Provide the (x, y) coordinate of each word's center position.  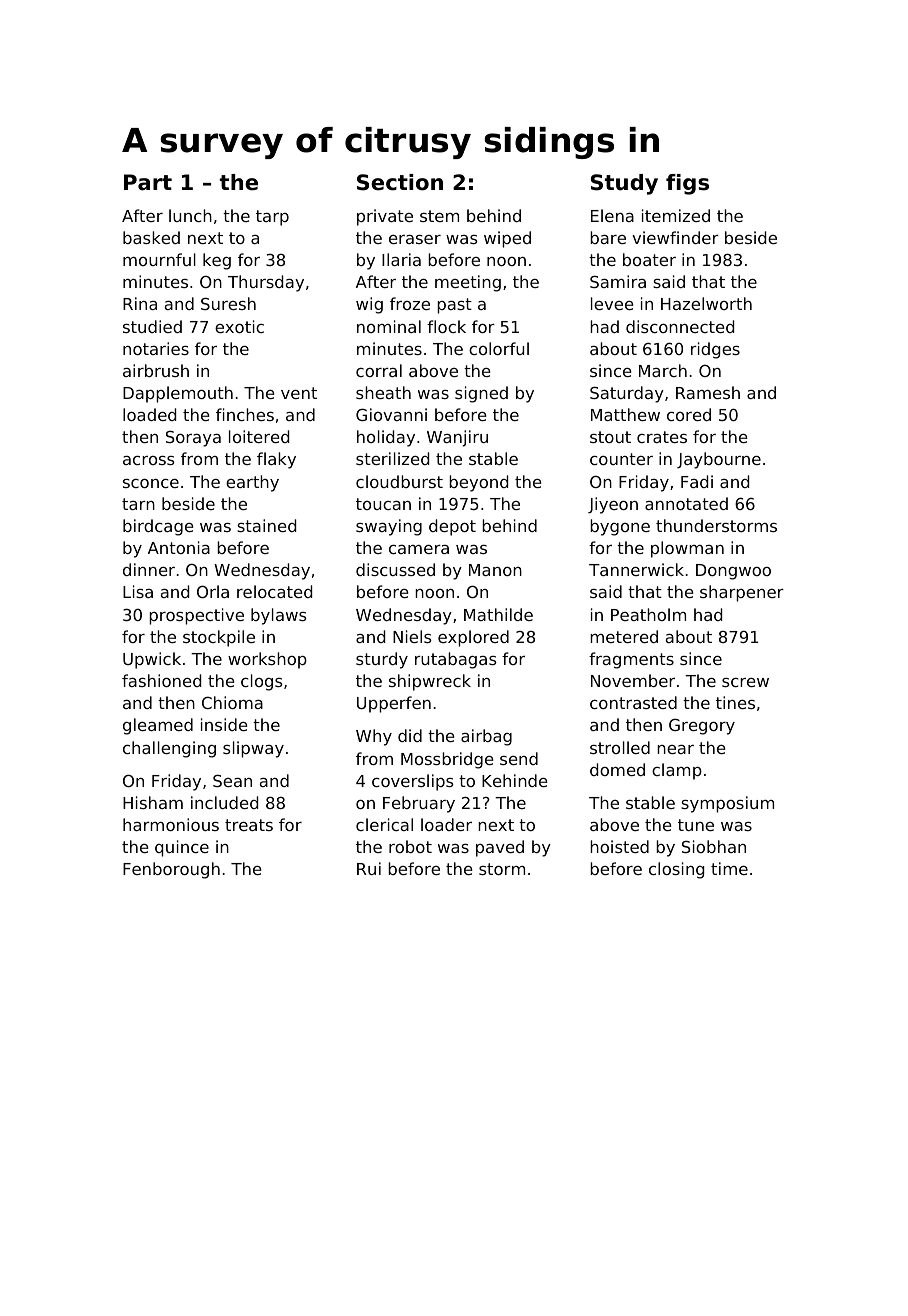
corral (379, 370)
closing (676, 870)
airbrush (156, 370)
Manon (495, 570)
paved (500, 848)
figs (687, 184)
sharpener (742, 593)
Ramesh (708, 392)
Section (400, 182)
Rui (369, 868)
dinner (149, 569)
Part (148, 182)
